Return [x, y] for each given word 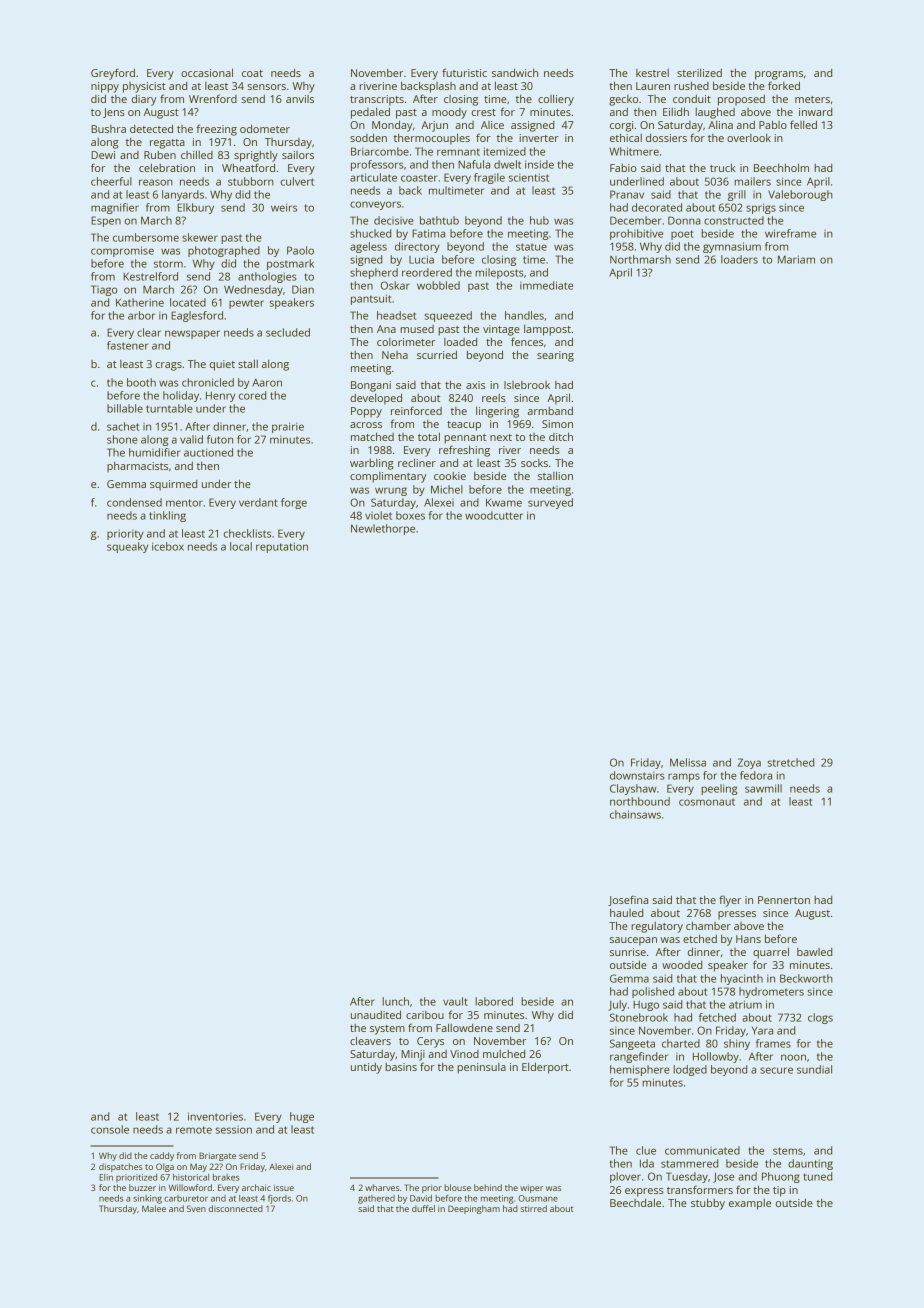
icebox [168, 546]
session [234, 1130]
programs [779, 75]
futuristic [464, 72]
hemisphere [640, 1070]
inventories [215, 1116]
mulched [504, 1054]
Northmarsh [640, 259]
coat [252, 73]
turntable [169, 408]
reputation [282, 547]
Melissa [688, 762]
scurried [437, 354]
